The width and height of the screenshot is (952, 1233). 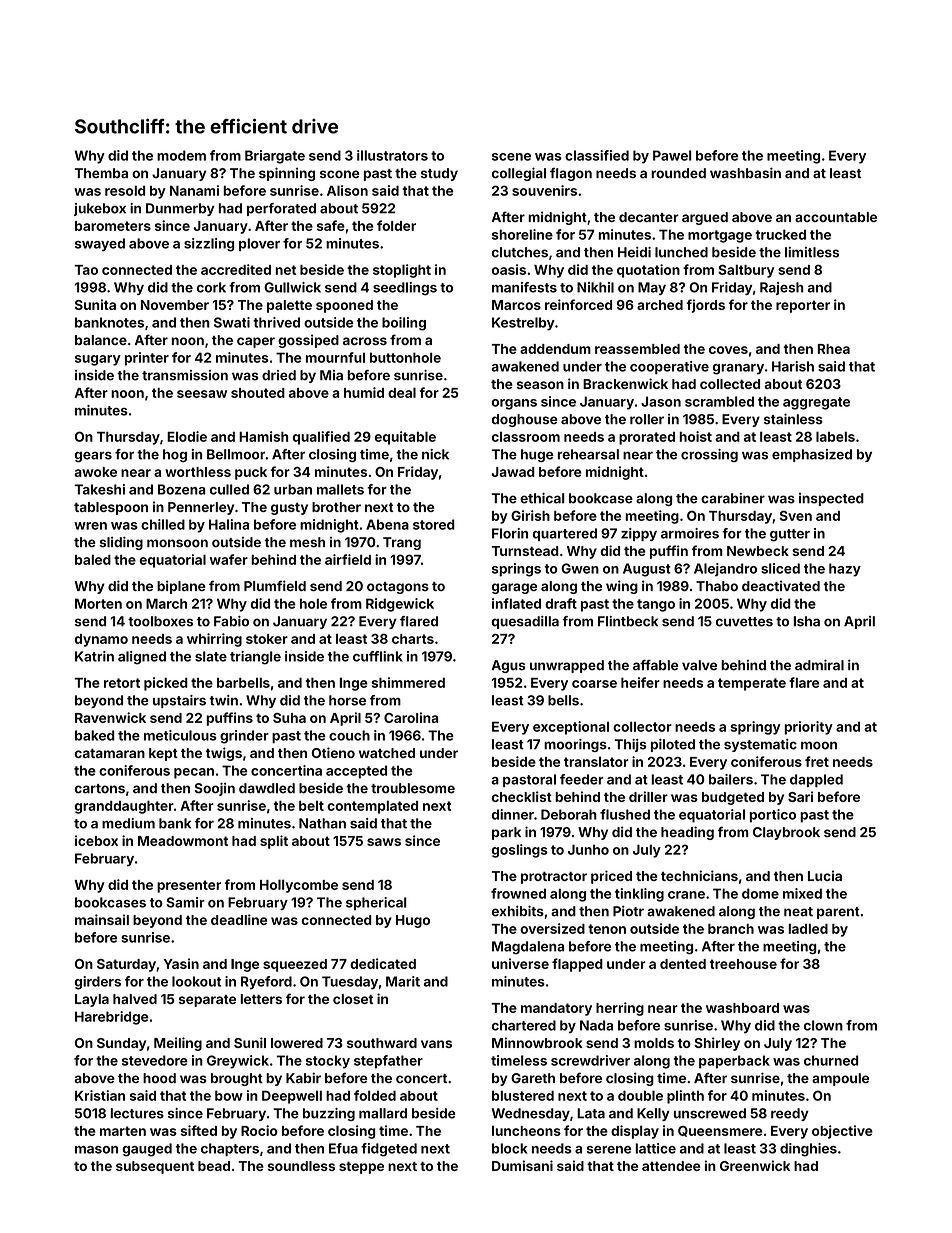 I want to click on quesadilla, so click(x=525, y=622).
